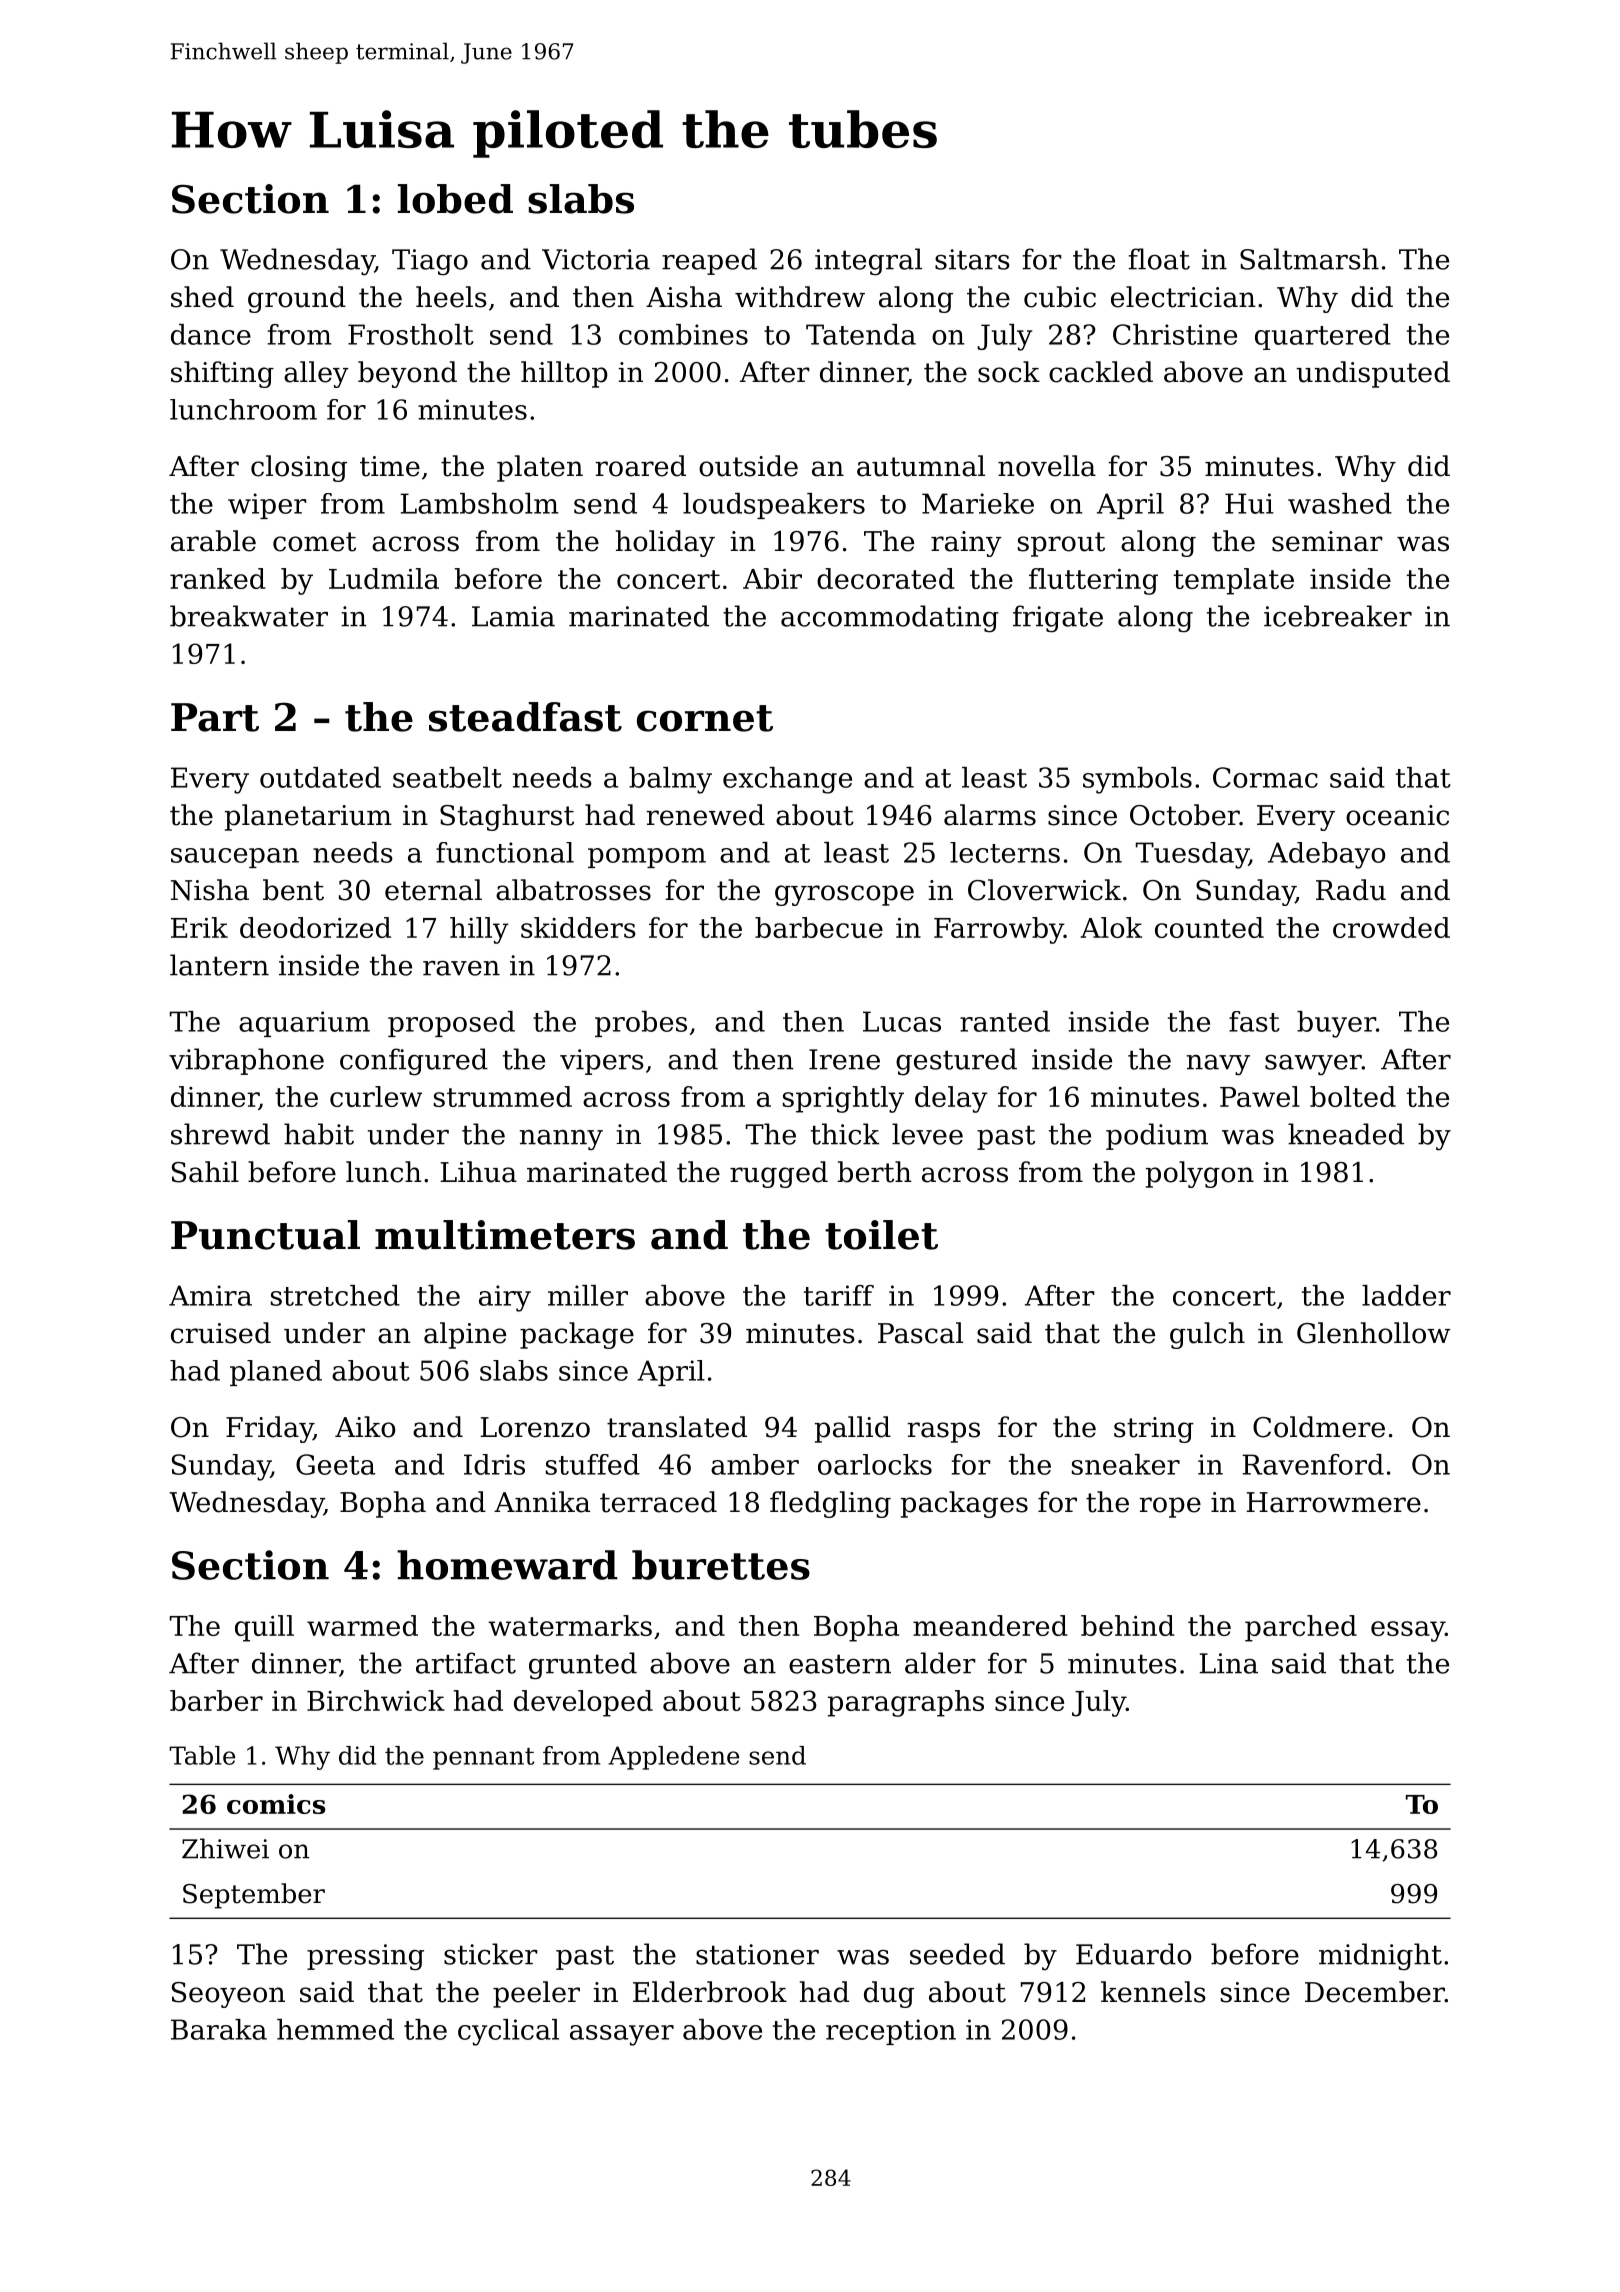 The image size is (1620, 2292). What do you see at coordinates (705, 718) in the image?
I see `cornet` at bounding box center [705, 718].
